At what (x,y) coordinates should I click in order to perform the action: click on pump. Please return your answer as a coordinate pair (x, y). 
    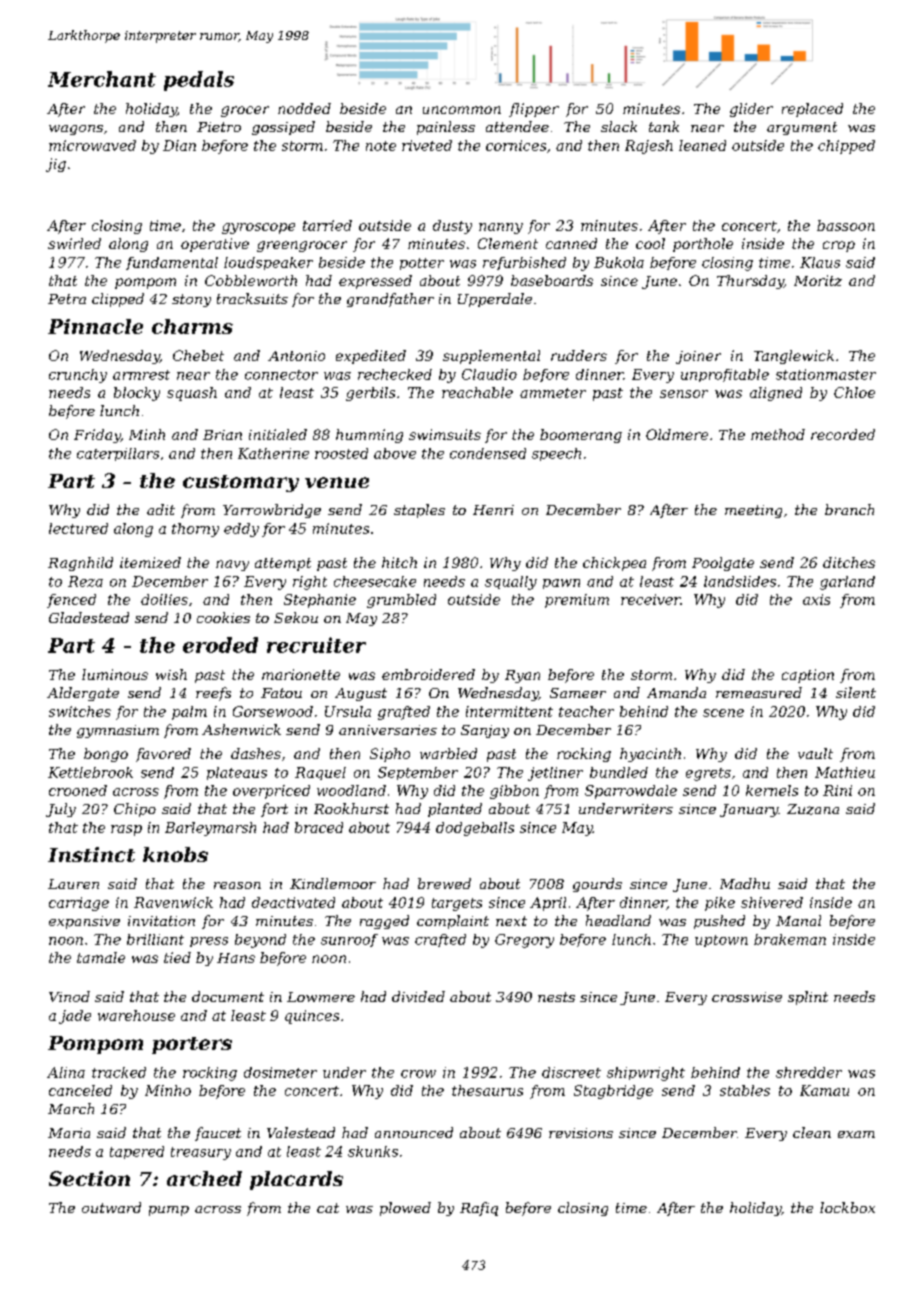
    Looking at the image, I should click on (169, 1211).
